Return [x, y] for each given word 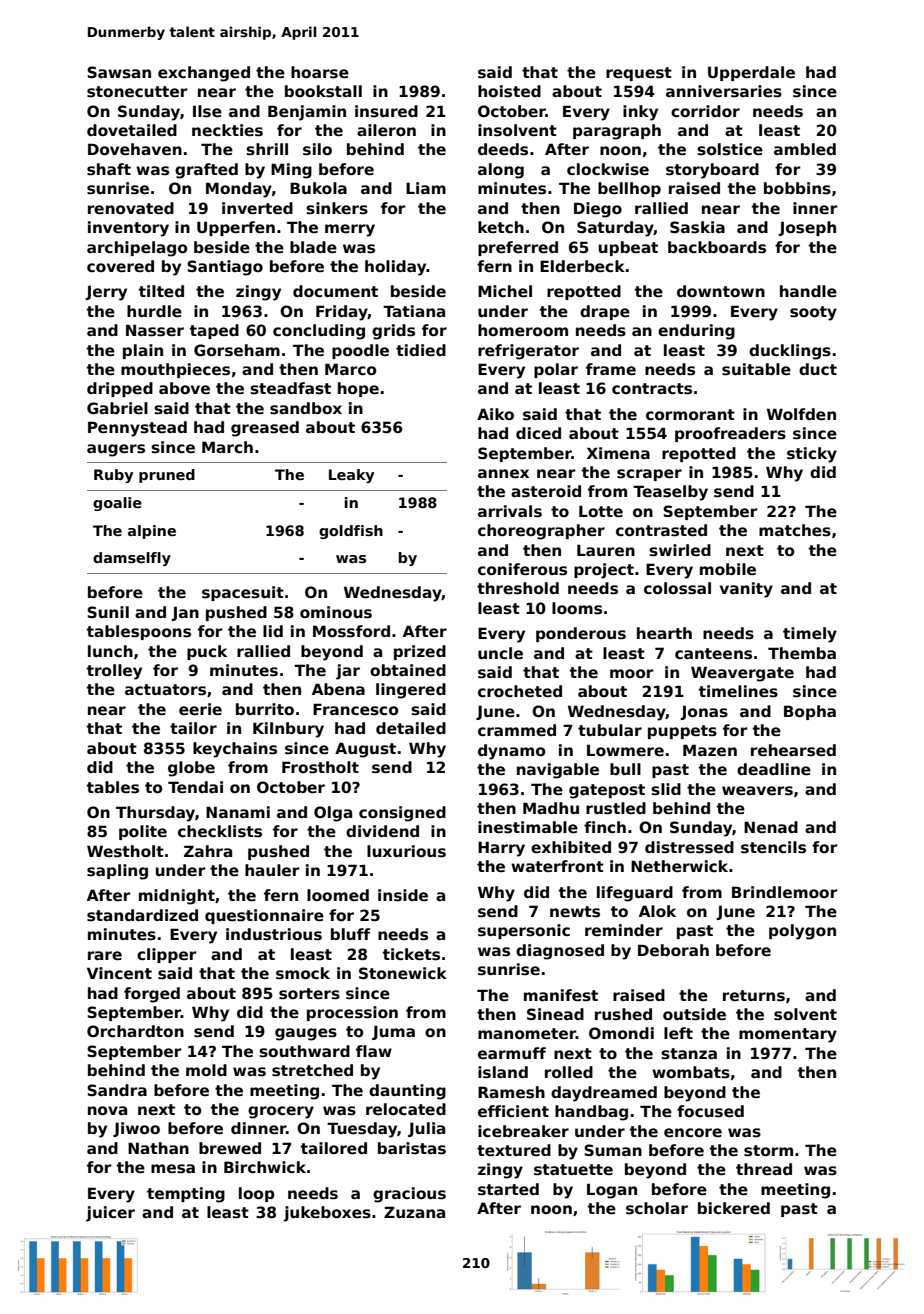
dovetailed [132, 130]
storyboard [712, 171]
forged [152, 995]
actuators [165, 689]
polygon [802, 932]
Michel [505, 291]
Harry [501, 849]
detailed [411, 728]
